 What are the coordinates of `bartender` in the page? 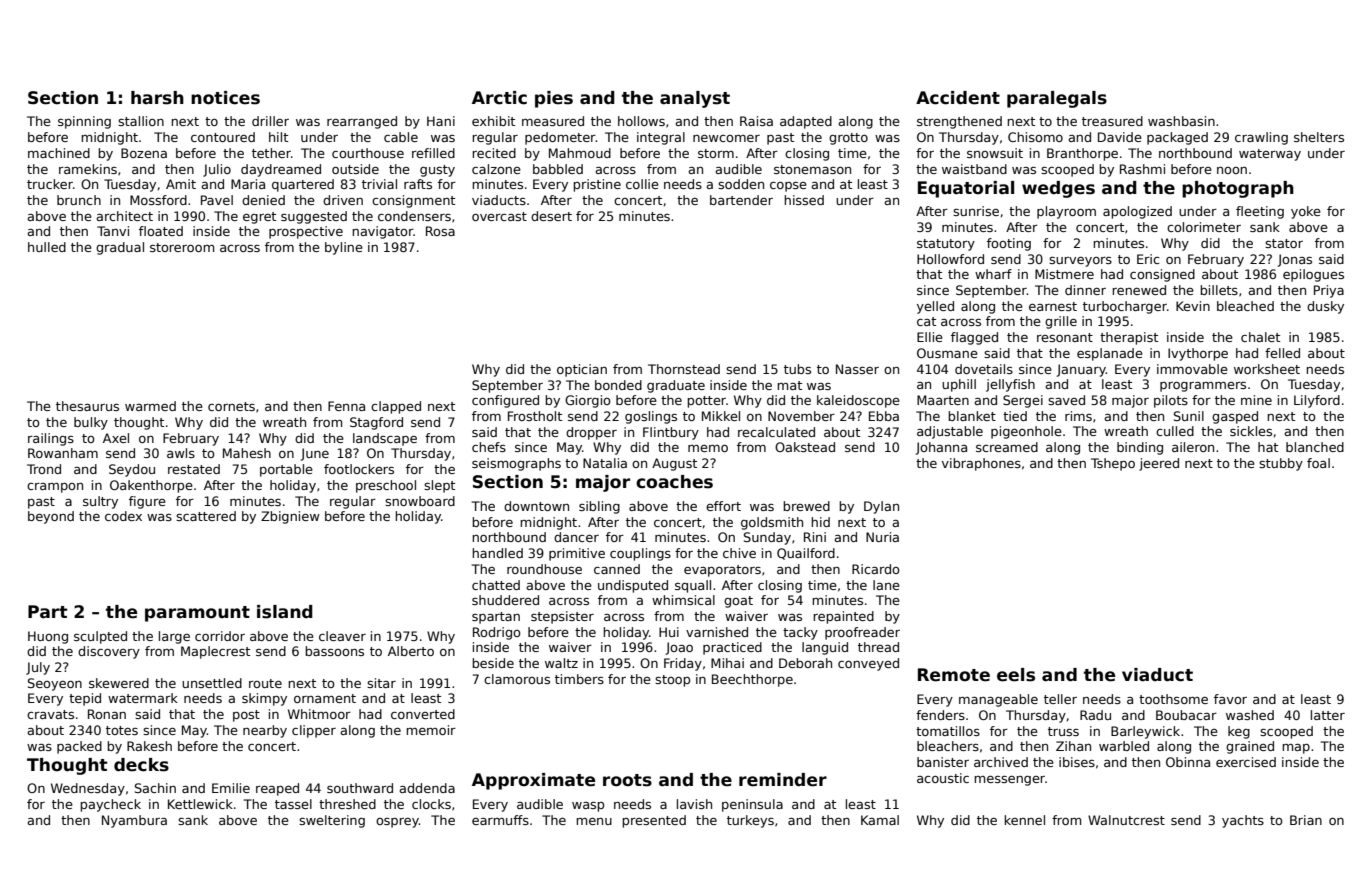 It's located at (741, 200).
